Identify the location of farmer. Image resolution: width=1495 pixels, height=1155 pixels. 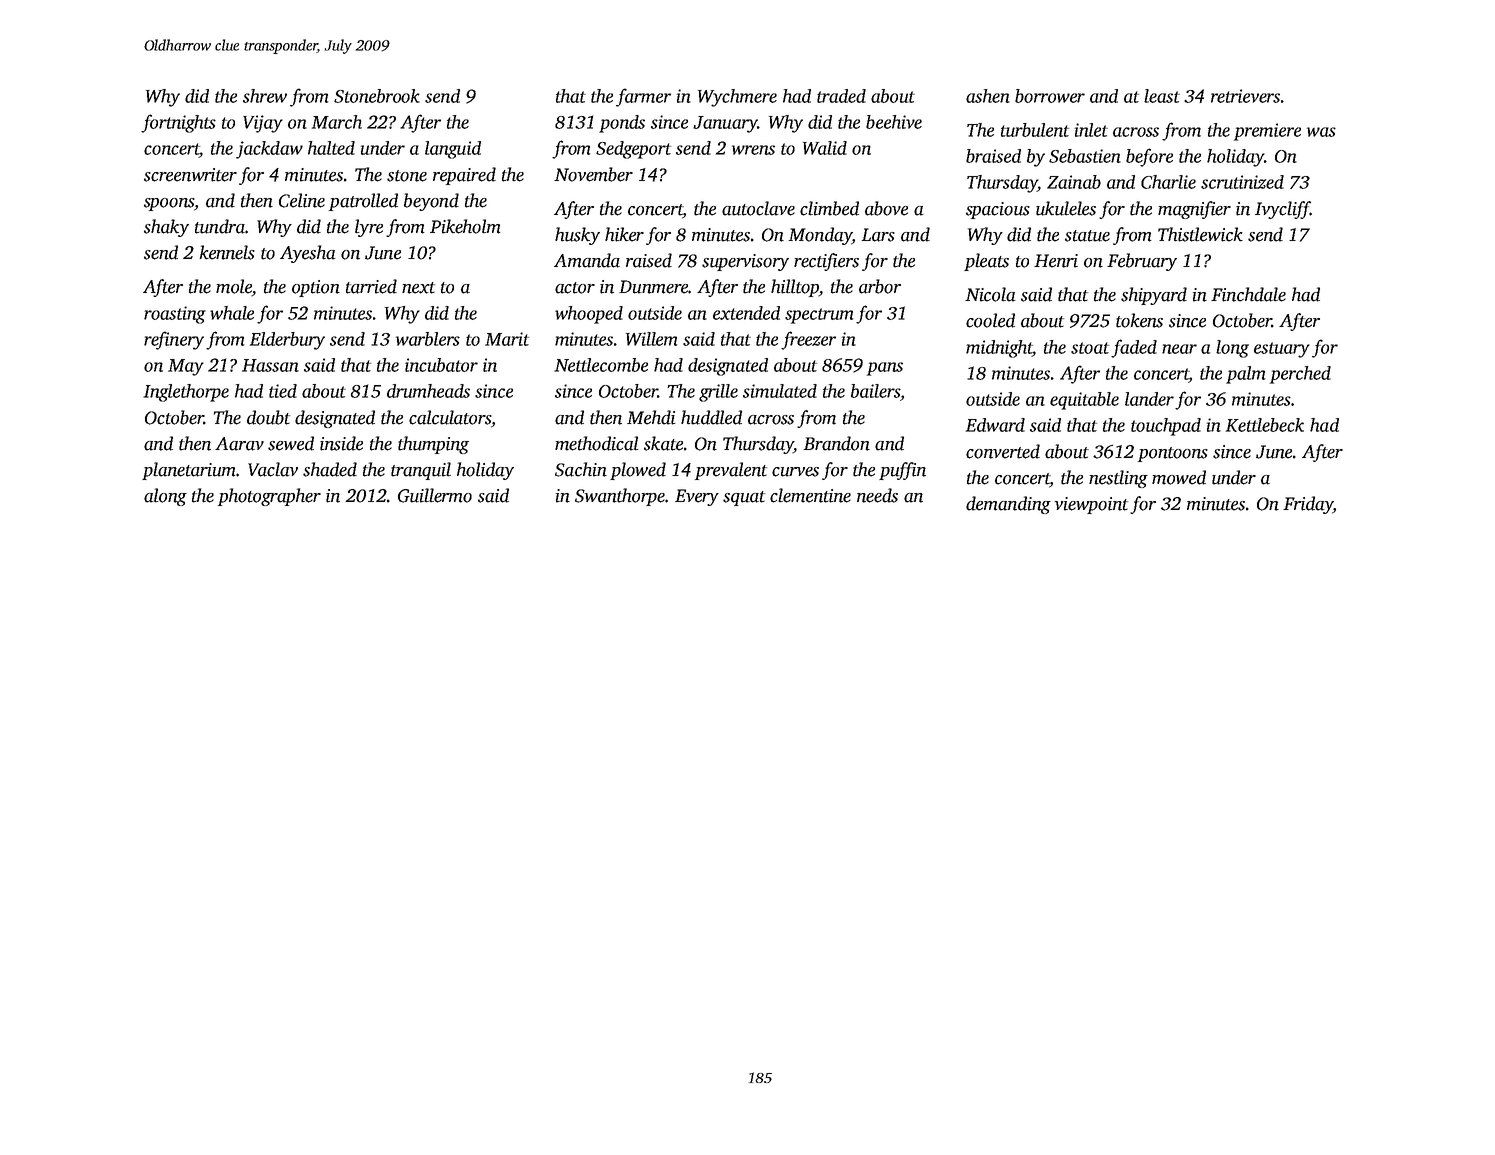
(643, 97).
